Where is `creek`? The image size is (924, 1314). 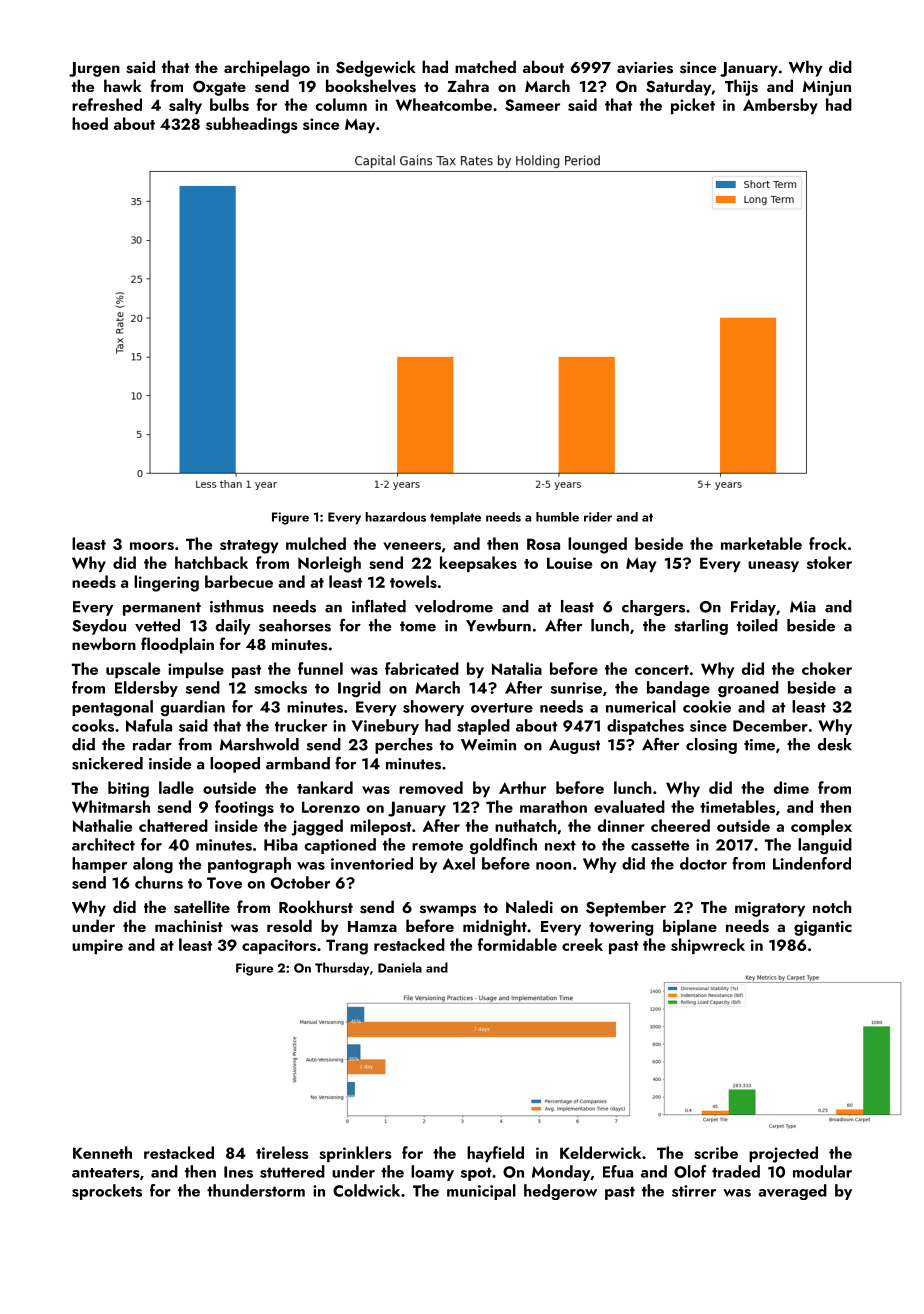 creek is located at coordinates (582, 944).
